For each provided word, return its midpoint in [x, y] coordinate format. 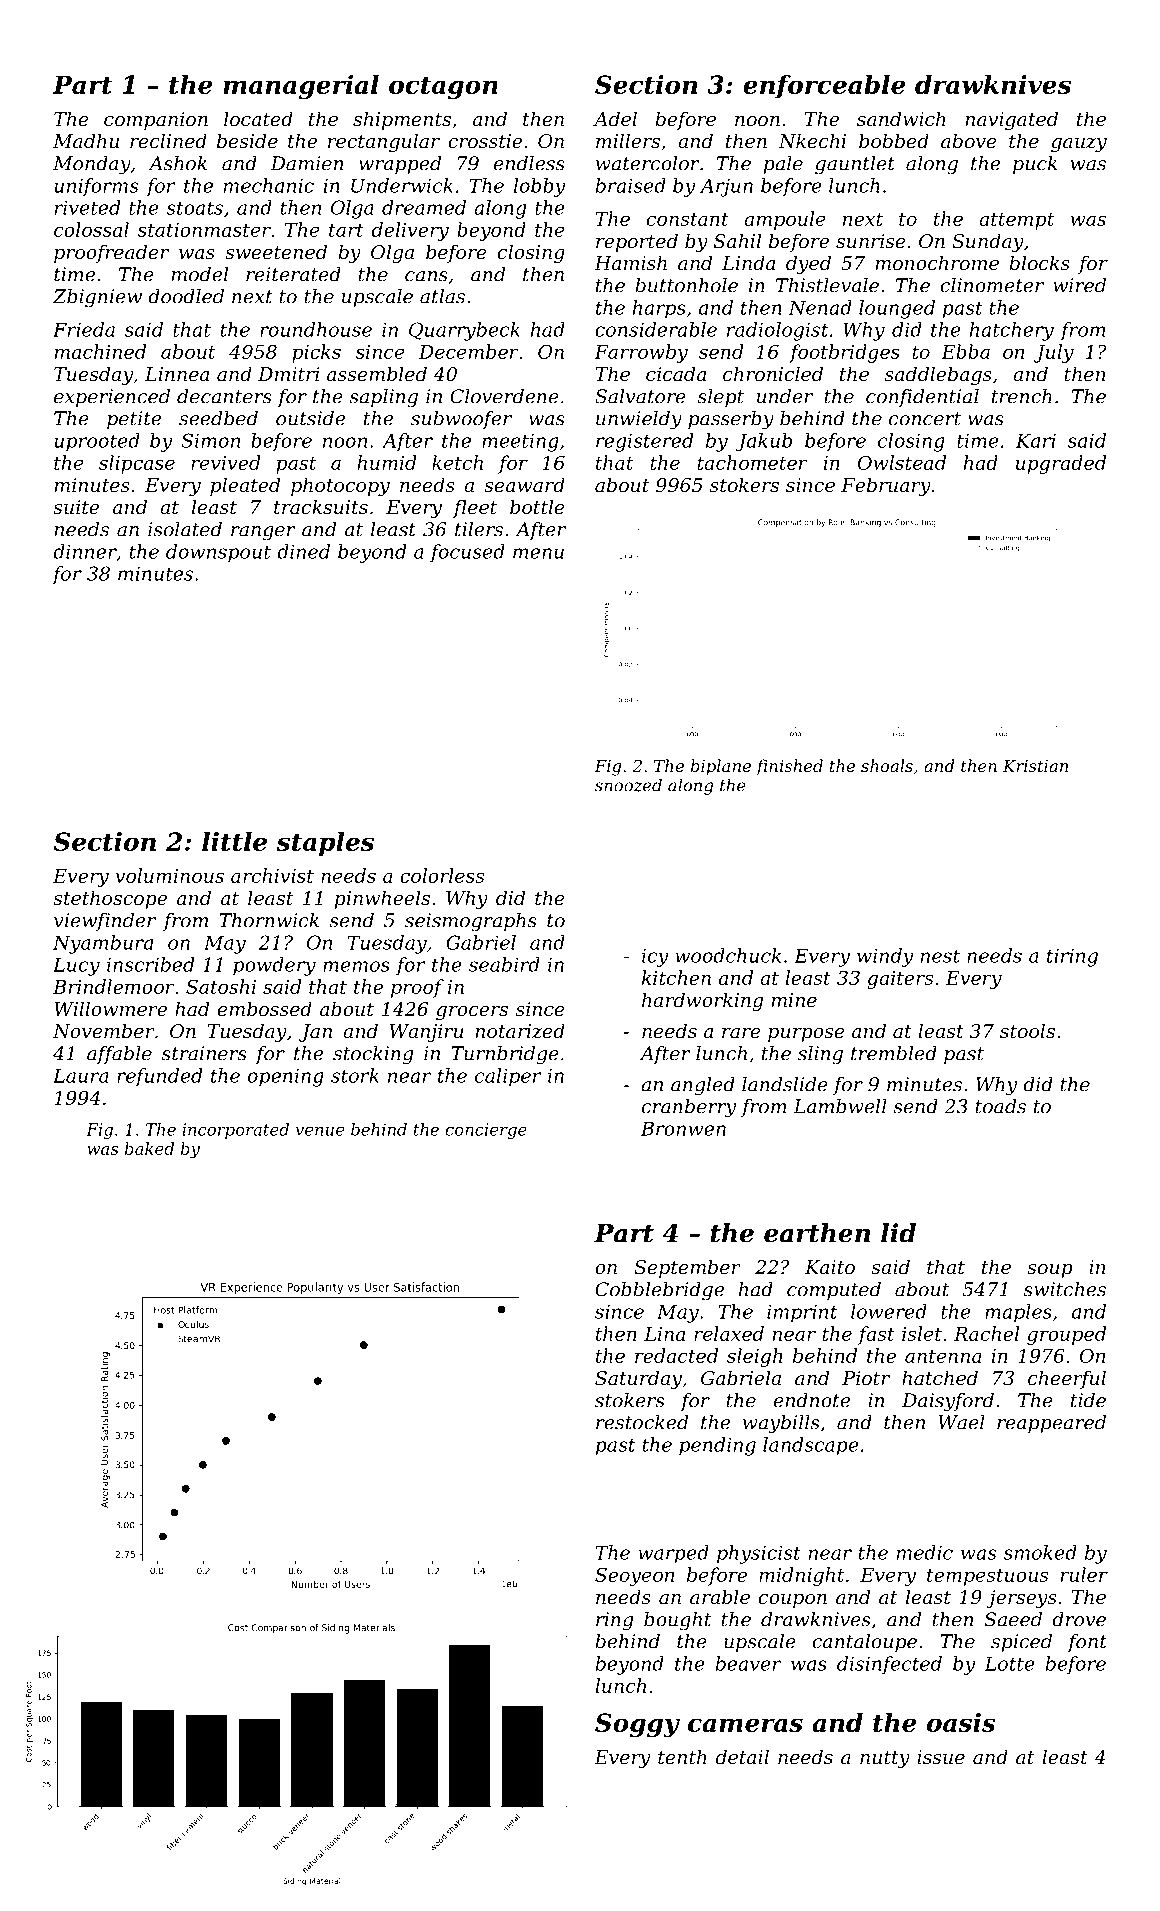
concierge [486, 1131]
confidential [922, 398]
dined [303, 551]
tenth [682, 1756]
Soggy [637, 1725]
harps [659, 309]
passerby [731, 420]
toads [1000, 1106]
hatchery [1012, 331]
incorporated [236, 1131]
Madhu [86, 140]
